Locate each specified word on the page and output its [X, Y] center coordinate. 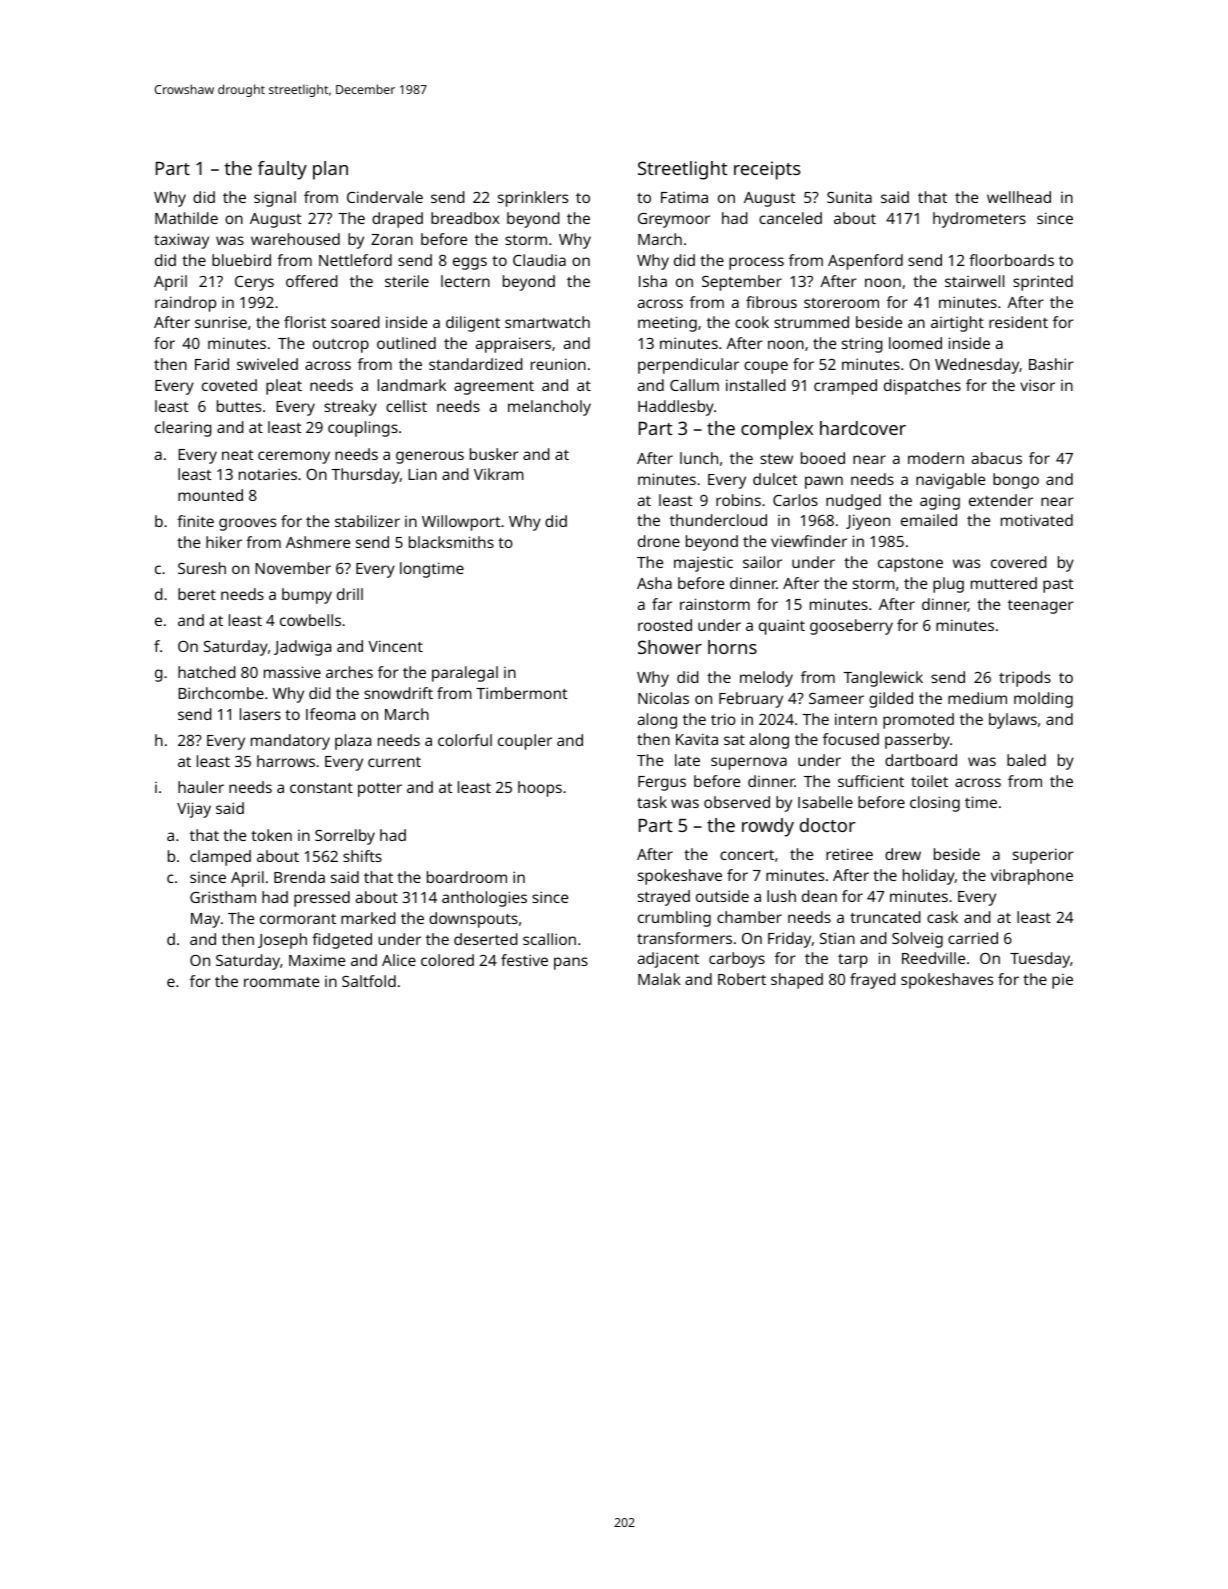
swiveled [267, 364]
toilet [929, 781]
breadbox [465, 218]
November [293, 568]
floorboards [1011, 260]
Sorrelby [345, 837]
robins [738, 500]
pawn [824, 482]
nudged [853, 502]
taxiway [181, 241]
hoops [540, 789]
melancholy [549, 408]
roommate [281, 982]
